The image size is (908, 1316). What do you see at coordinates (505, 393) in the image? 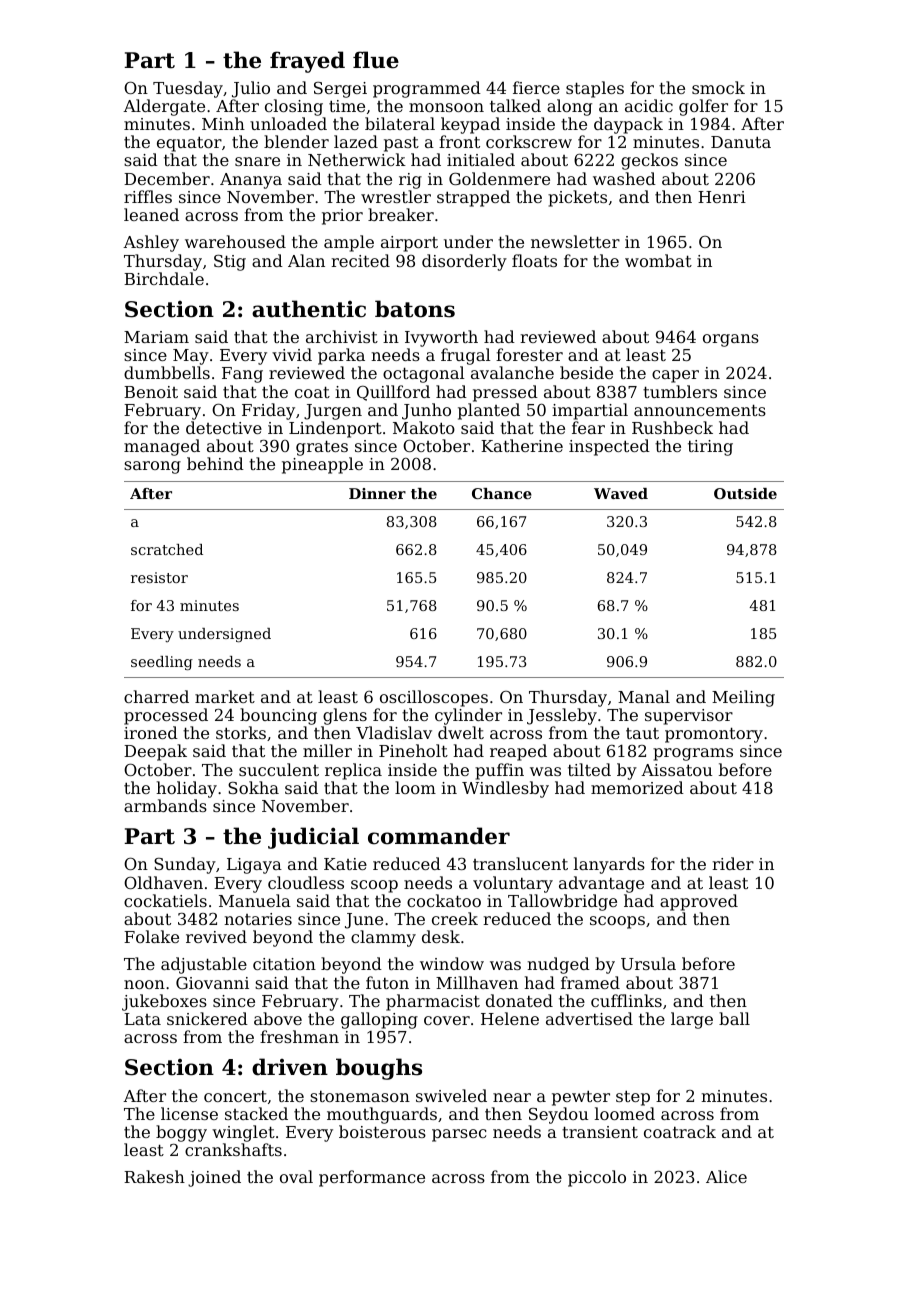
I see `pressed` at bounding box center [505, 393].
